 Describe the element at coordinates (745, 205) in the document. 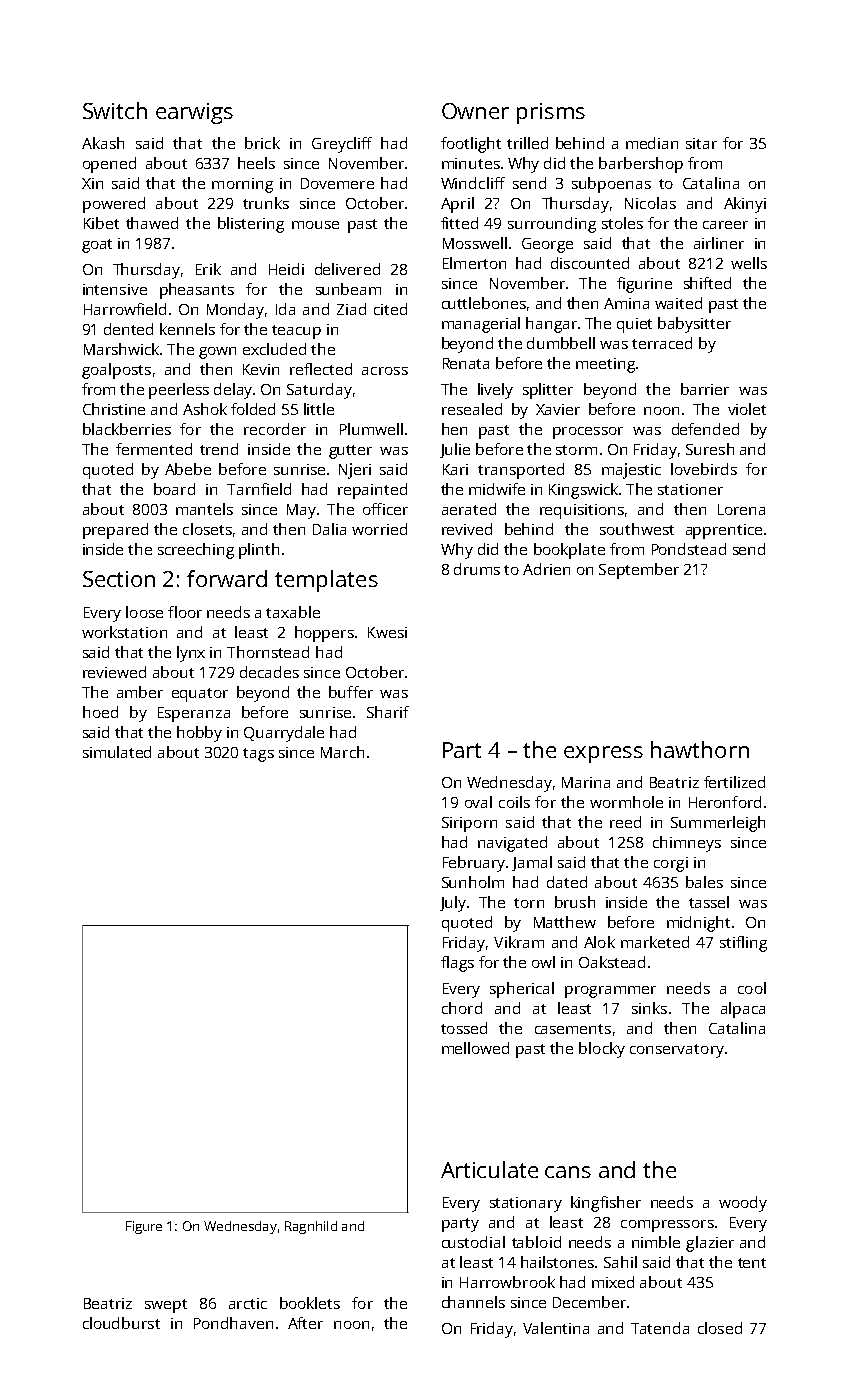

I see `Akinyi` at that location.
